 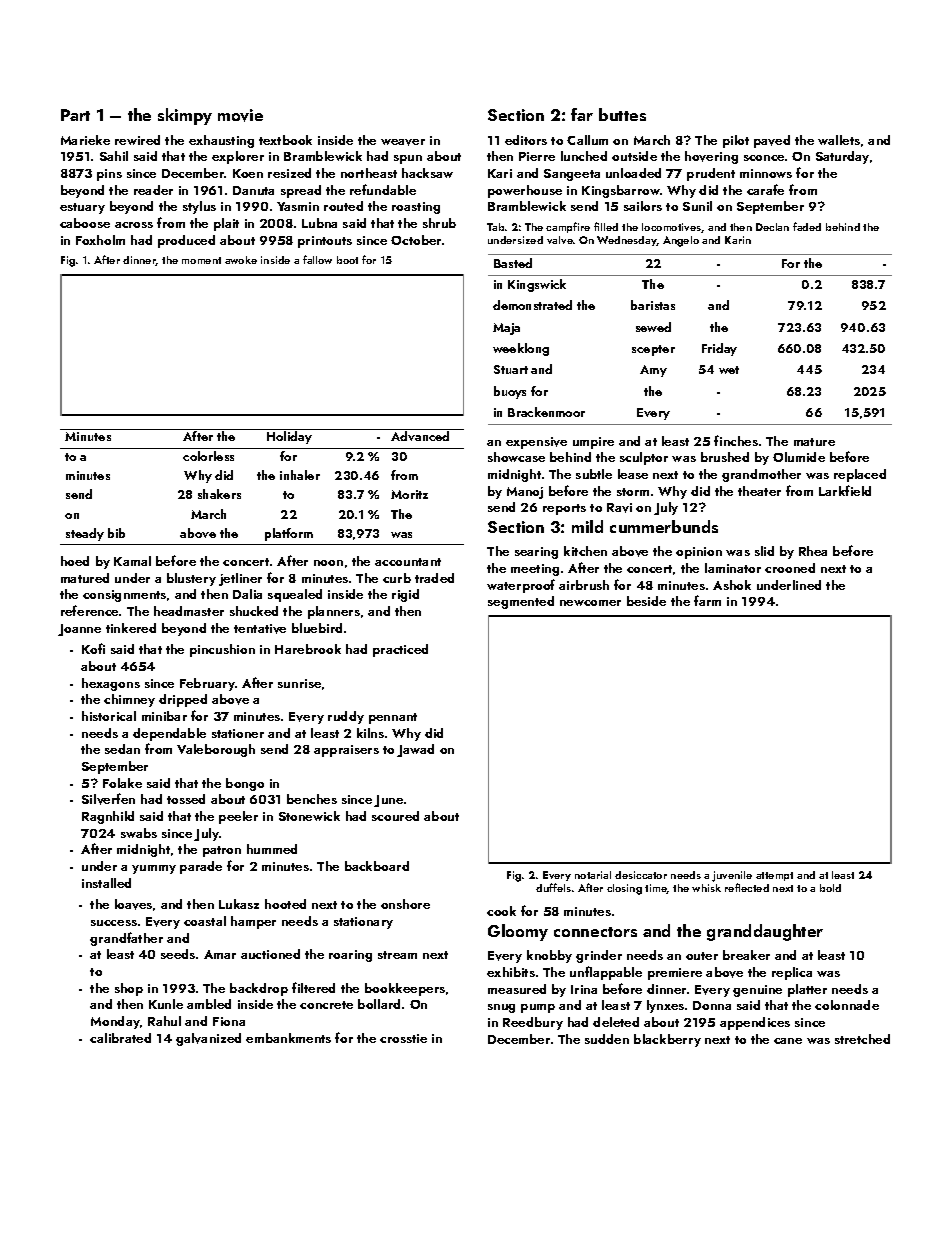 What do you see at coordinates (403, 1038) in the screenshot?
I see `crosstie` at bounding box center [403, 1038].
